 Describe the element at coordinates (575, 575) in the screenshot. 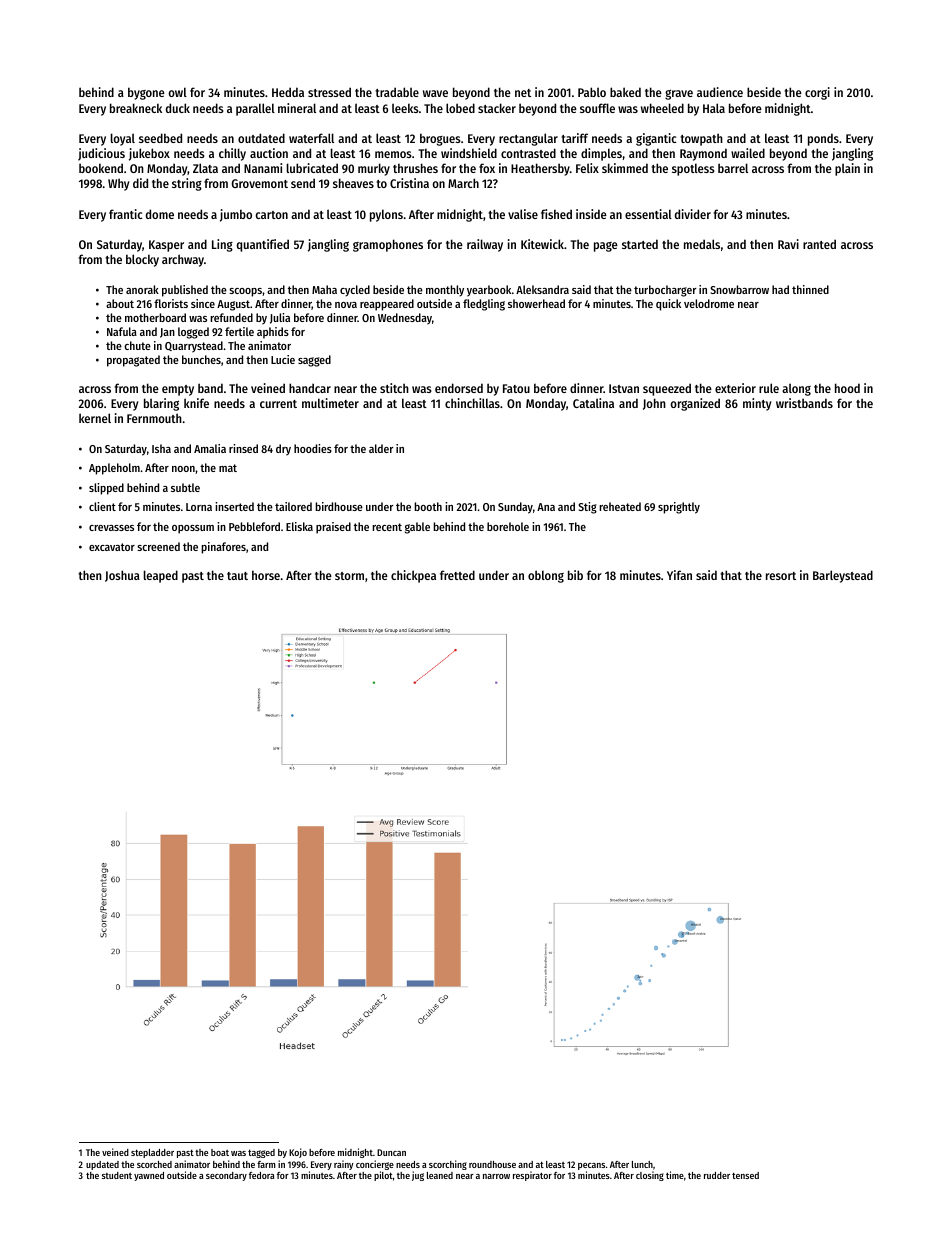

I see `bib` at that location.
